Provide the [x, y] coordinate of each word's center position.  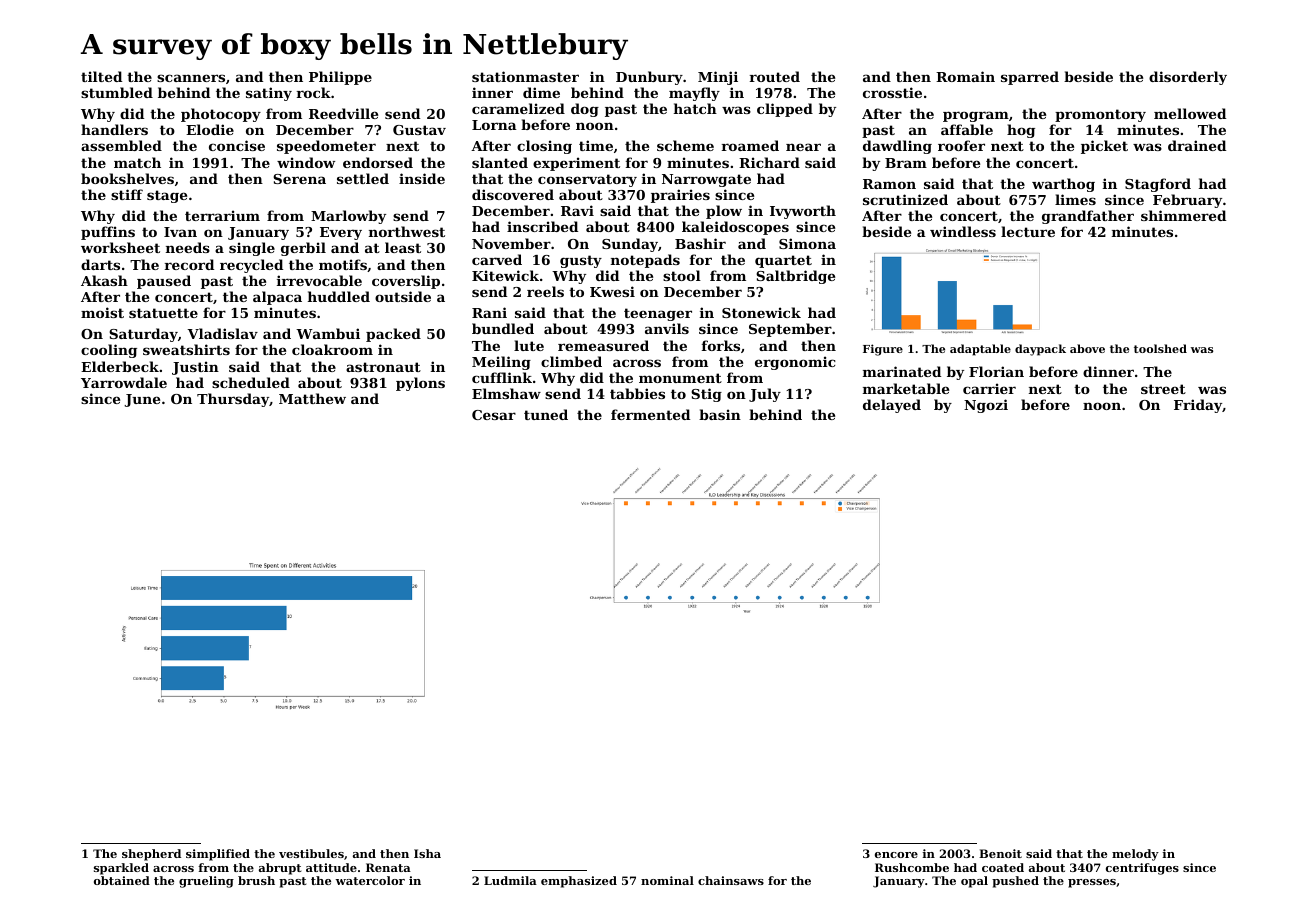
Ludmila [510, 880]
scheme [685, 145]
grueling [206, 882]
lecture [1028, 231]
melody [1135, 855]
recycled [251, 266]
